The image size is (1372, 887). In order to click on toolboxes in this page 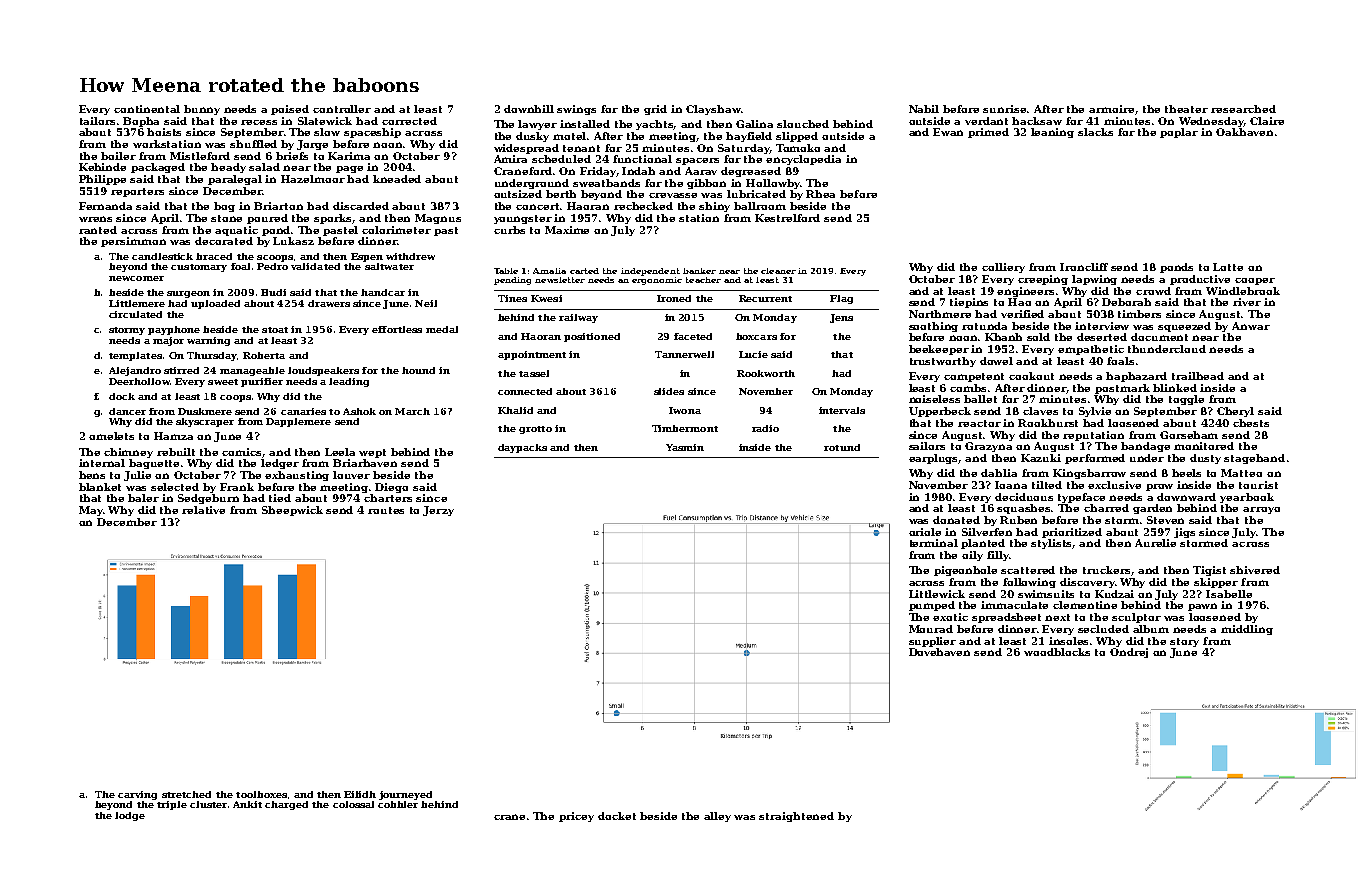, I will do `click(261, 794)`.
